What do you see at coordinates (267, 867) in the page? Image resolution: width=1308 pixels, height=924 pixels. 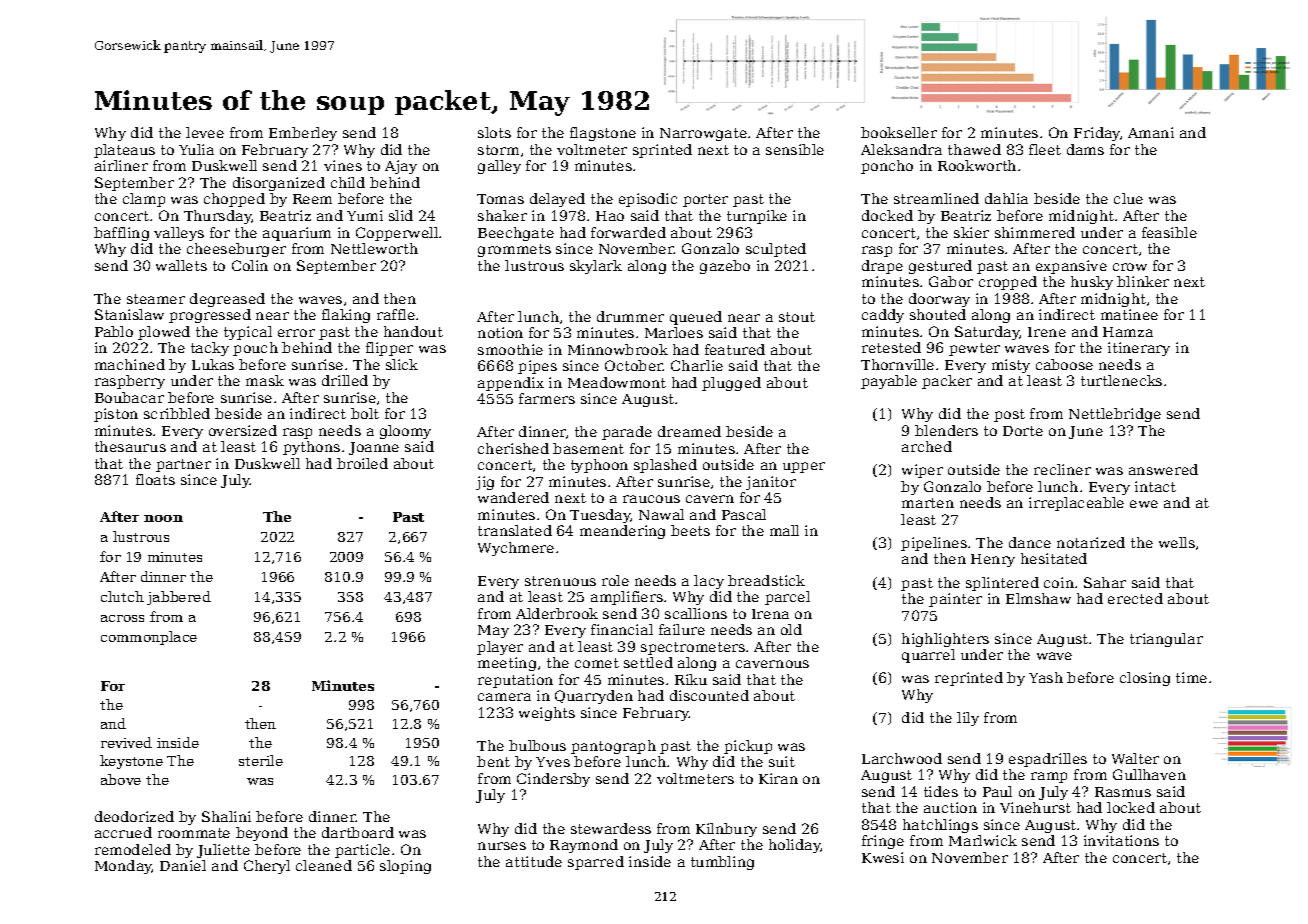 I see `Cheryl` at bounding box center [267, 867].
